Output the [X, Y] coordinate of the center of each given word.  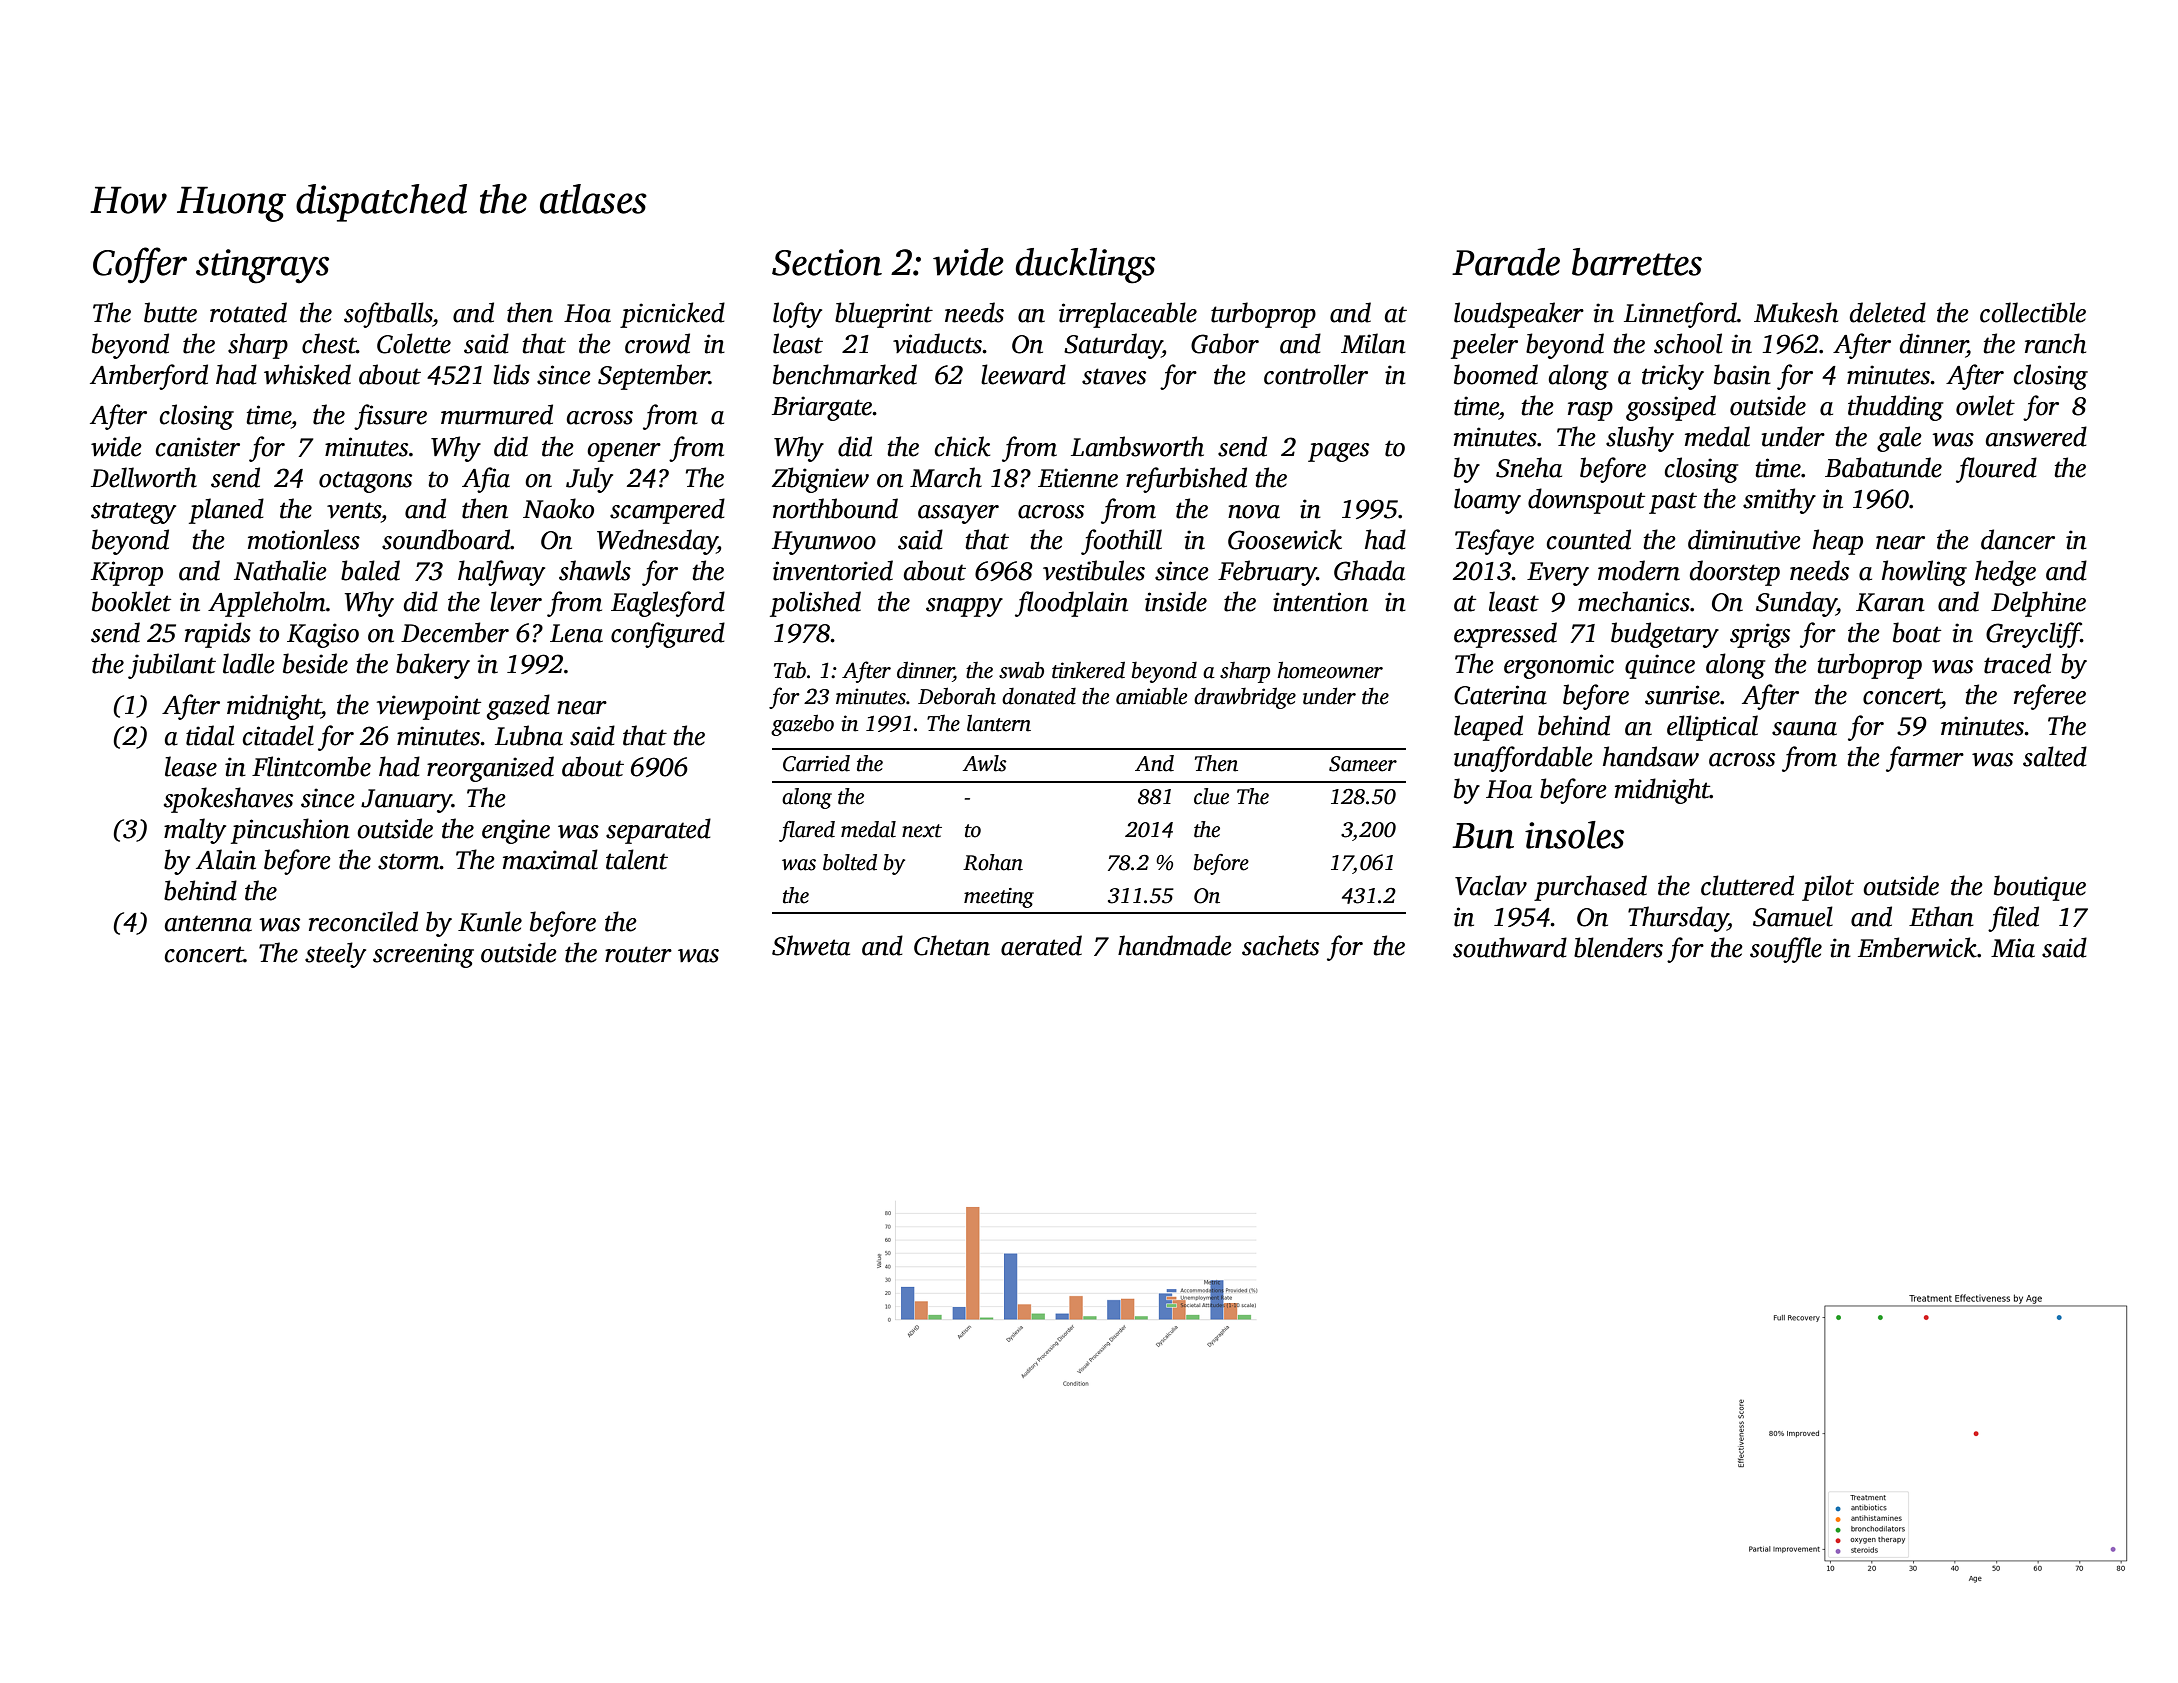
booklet [131, 601]
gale [1899, 439]
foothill [1121, 542]
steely [335, 955]
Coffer [140, 265]
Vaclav [1491, 885]
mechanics [1634, 601]
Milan [1373, 343]
